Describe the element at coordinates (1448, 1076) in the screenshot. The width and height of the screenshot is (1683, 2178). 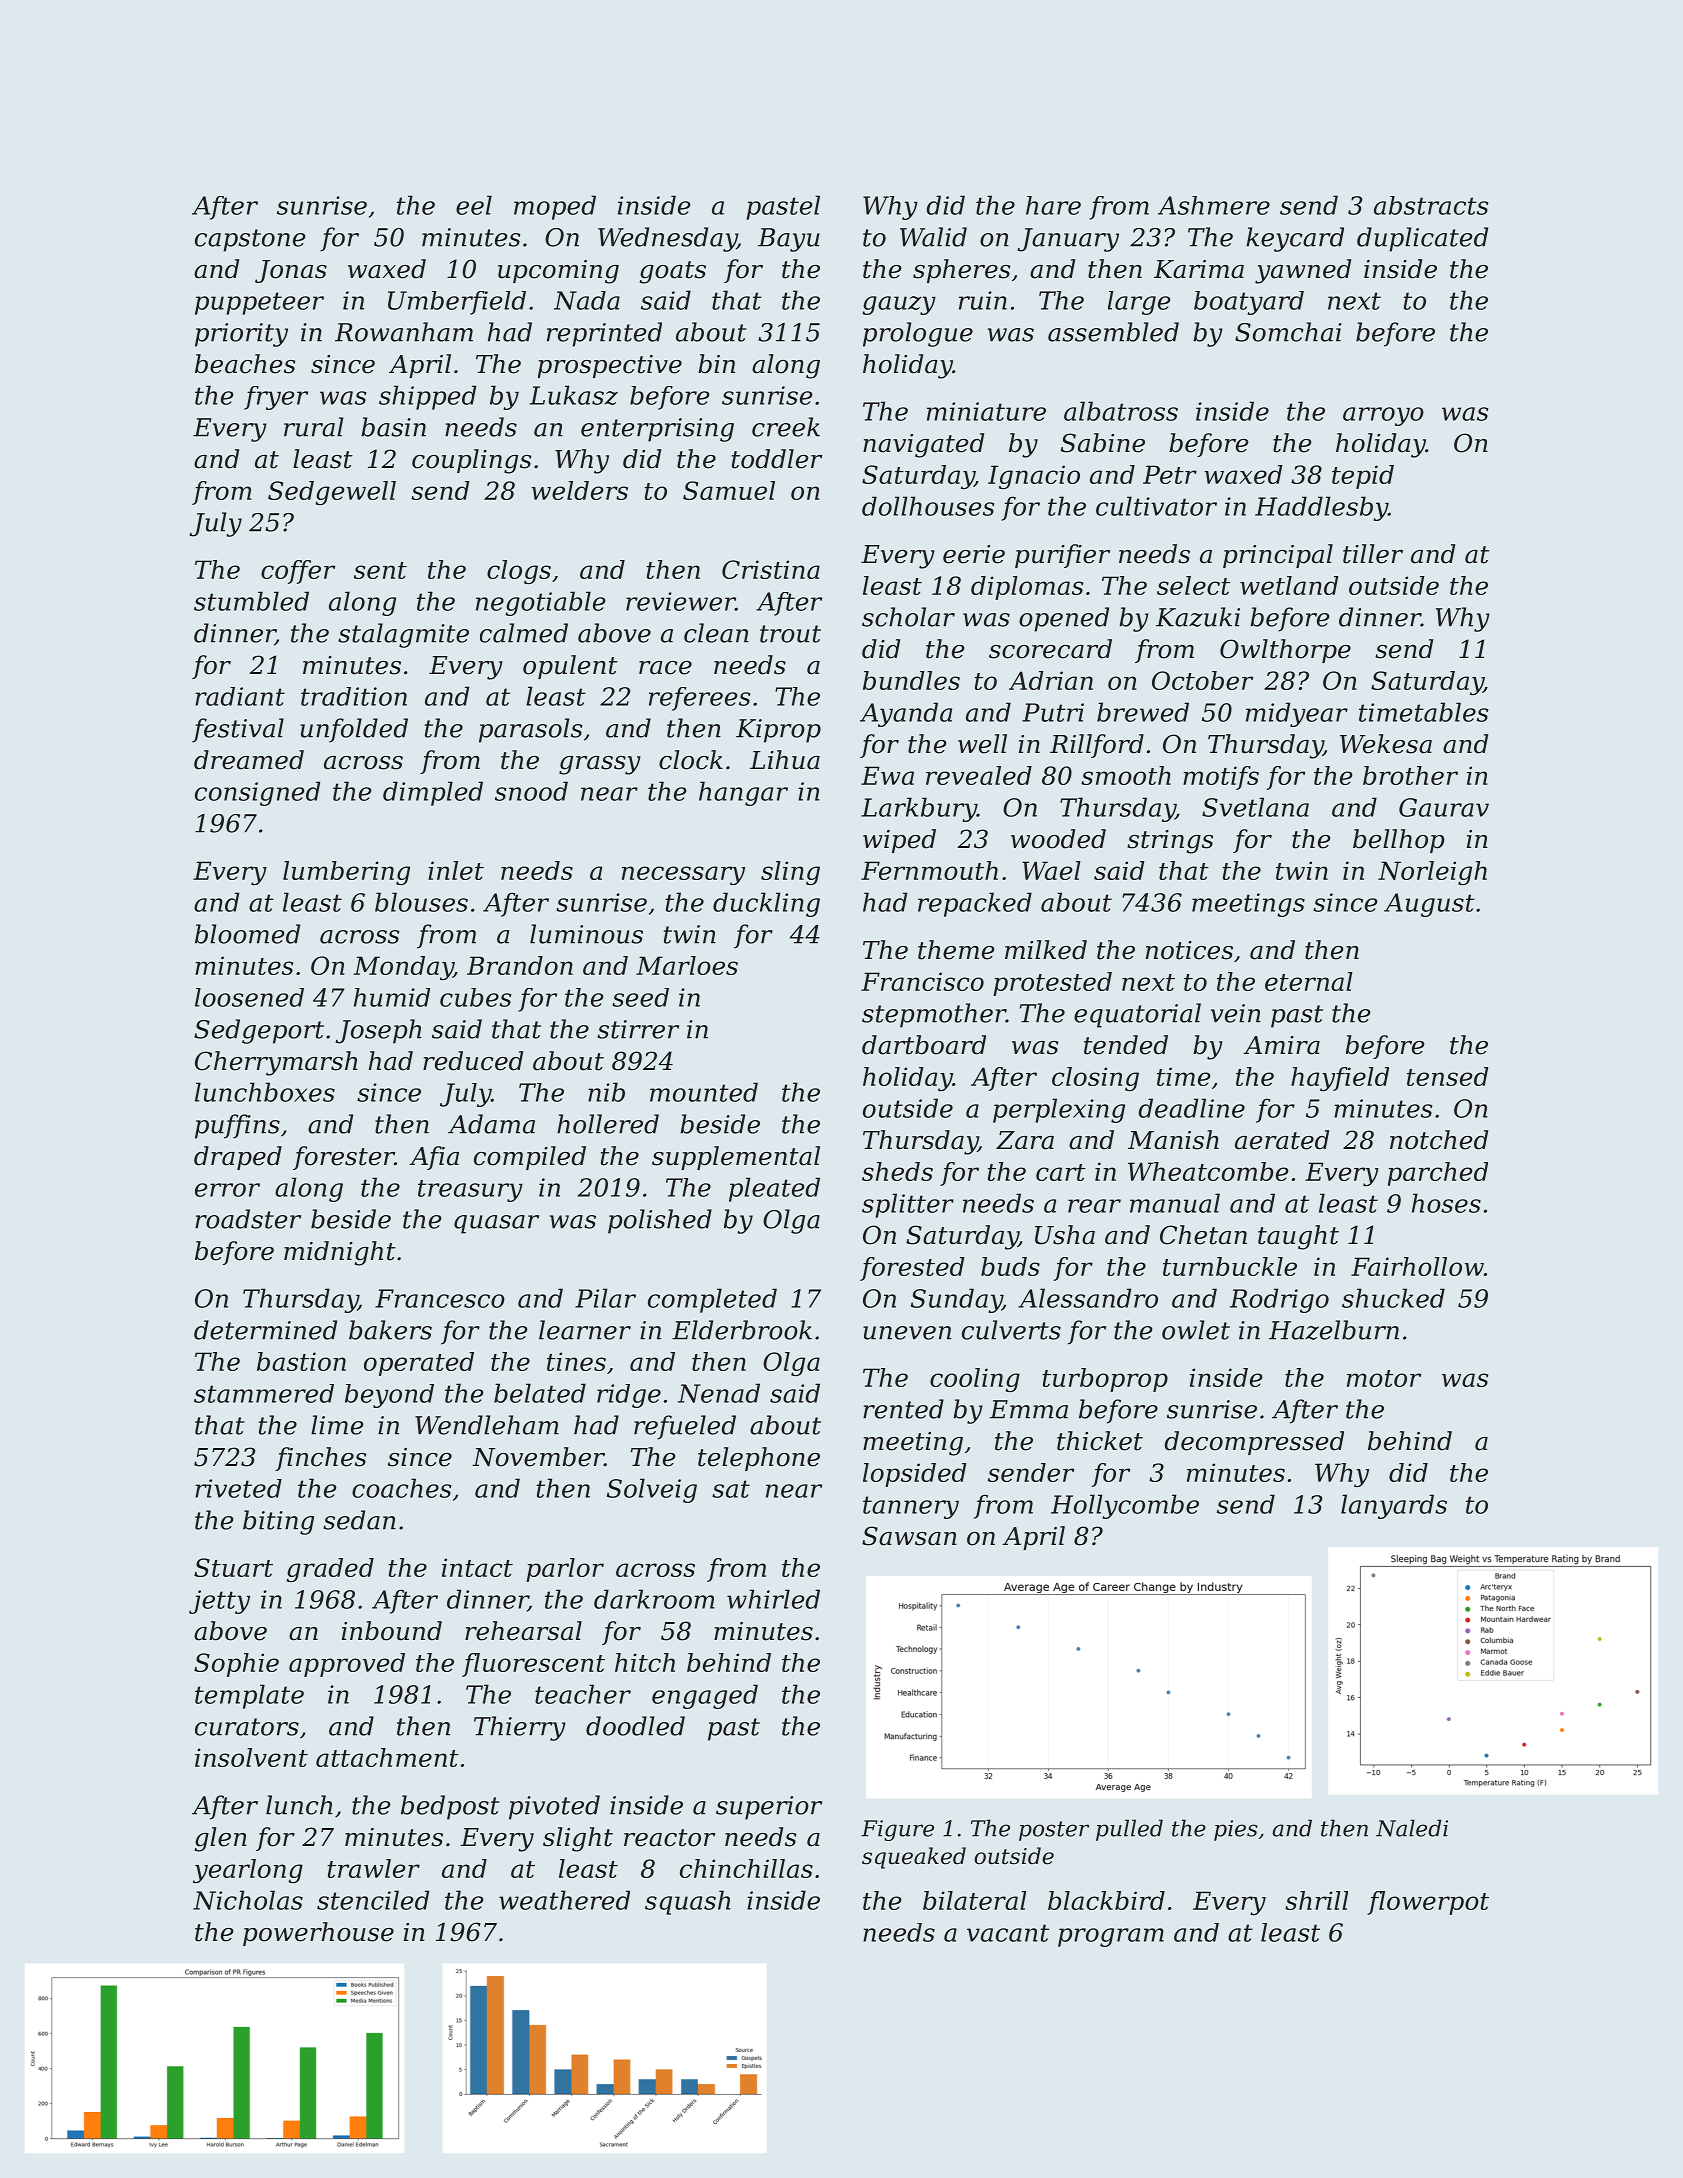
I see `tensed` at that location.
